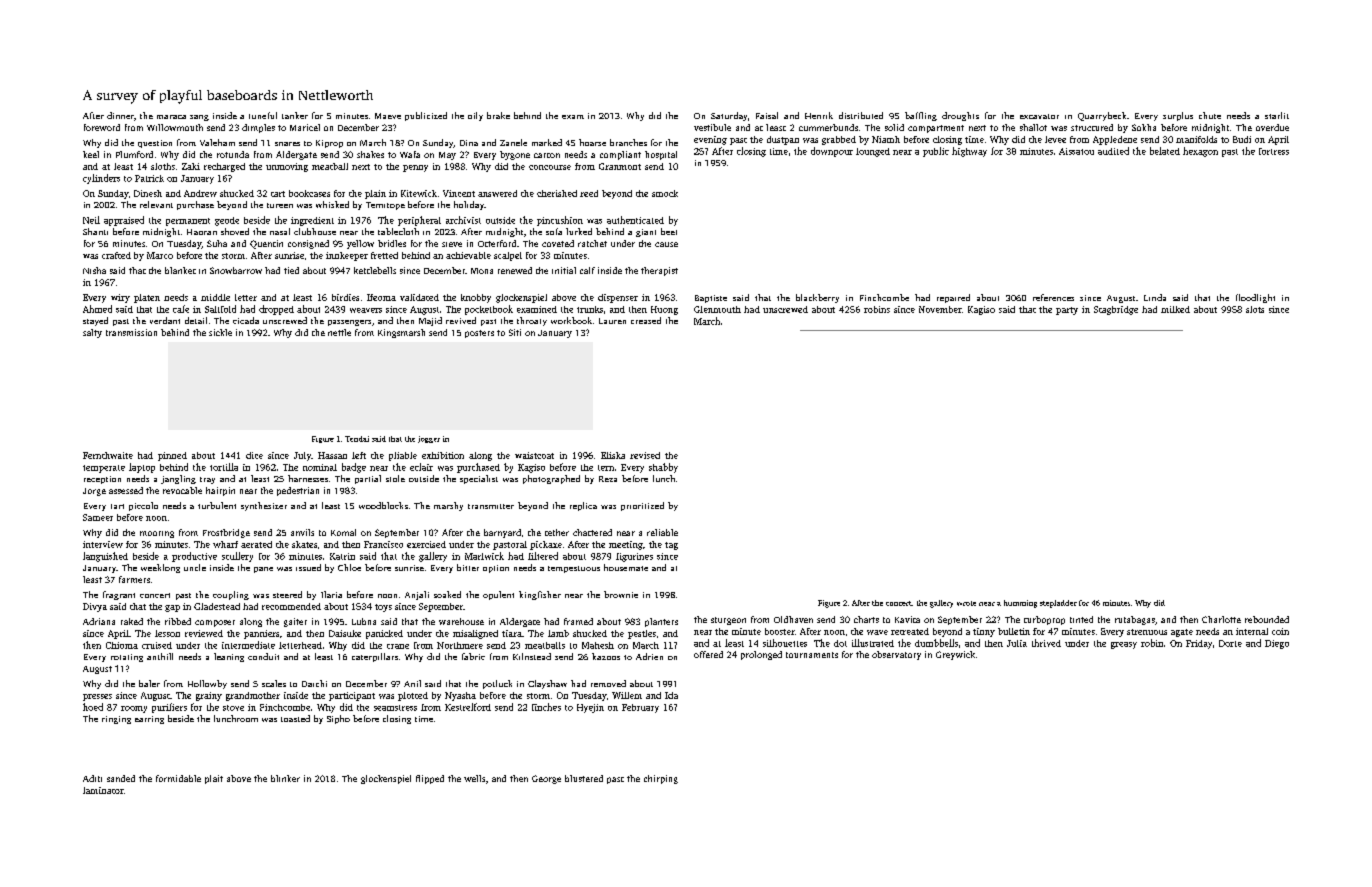 The image size is (1372, 887). I want to click on transmission, so click(131, 332).
